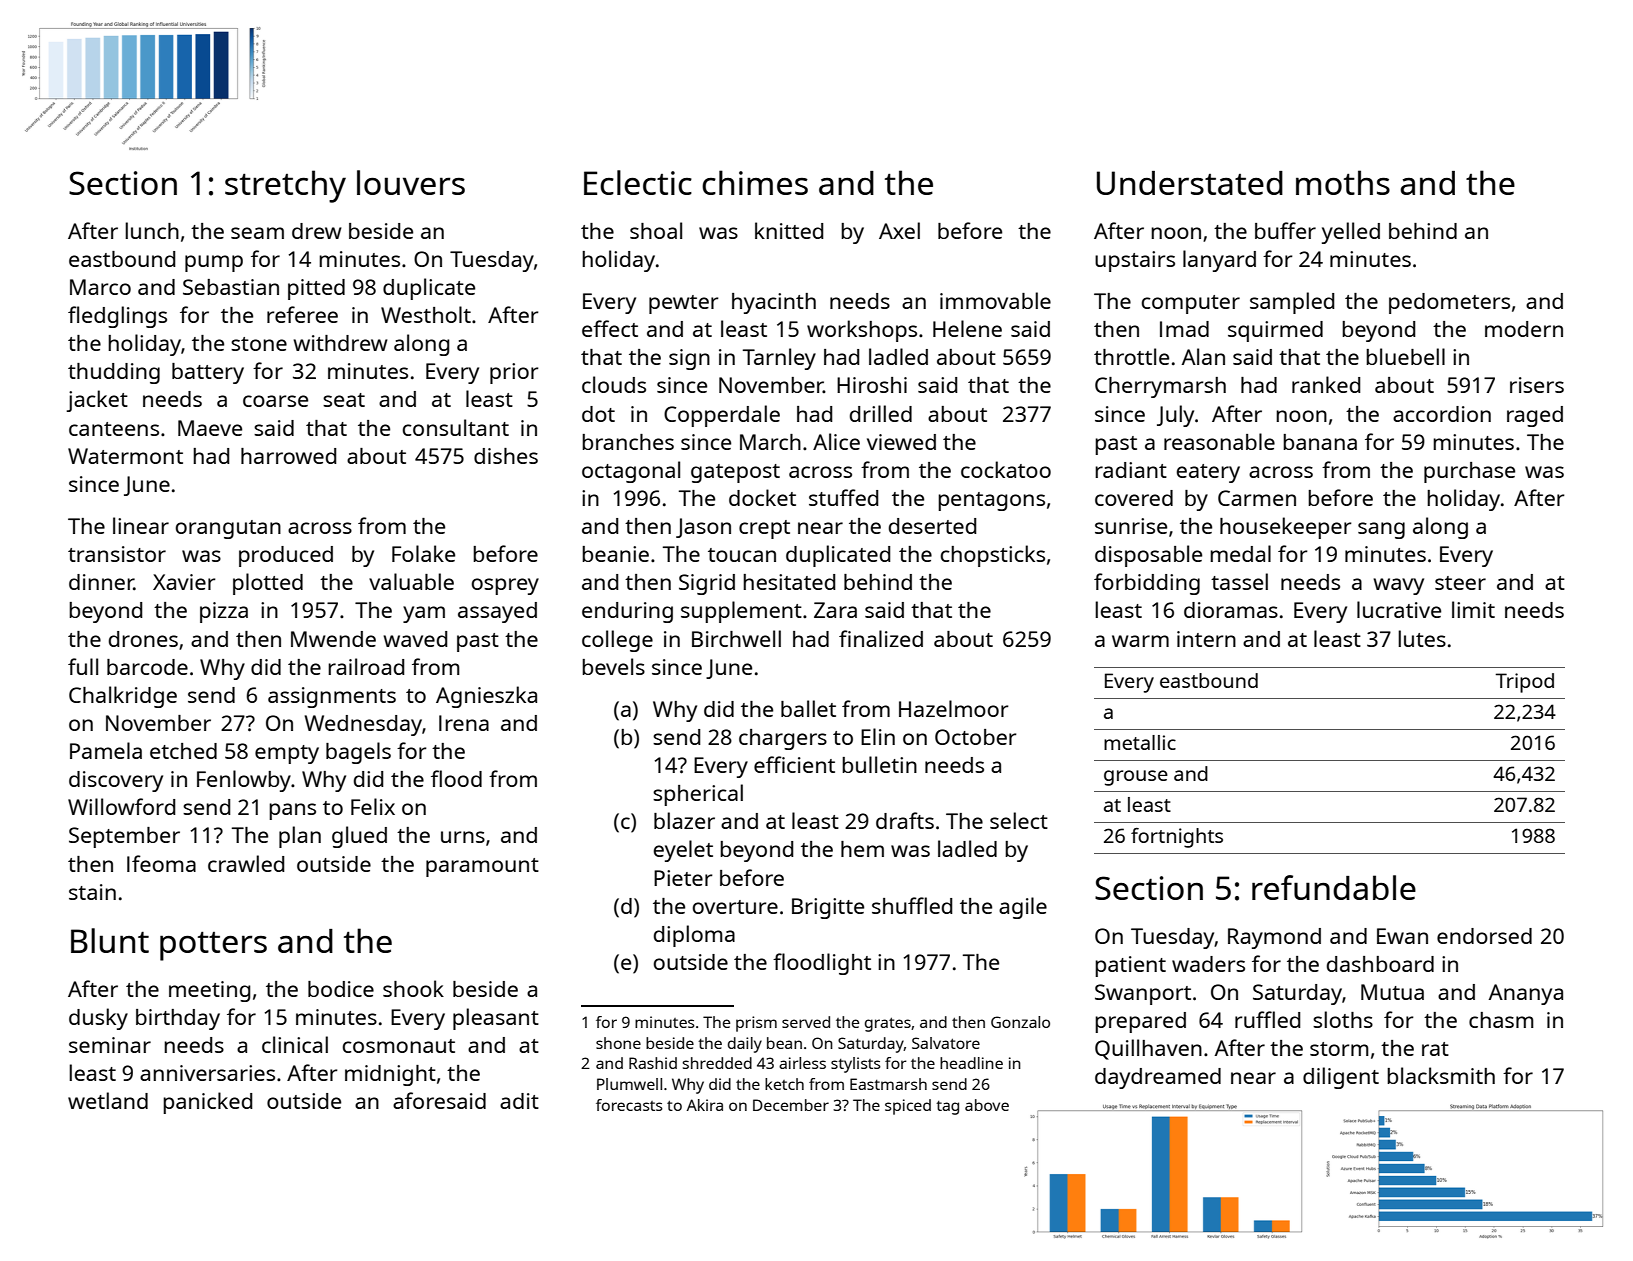 This image has width=1633, height=1261. Describe the element at coordinates (1190, 183) in the image. I see `Understated` at that location.
